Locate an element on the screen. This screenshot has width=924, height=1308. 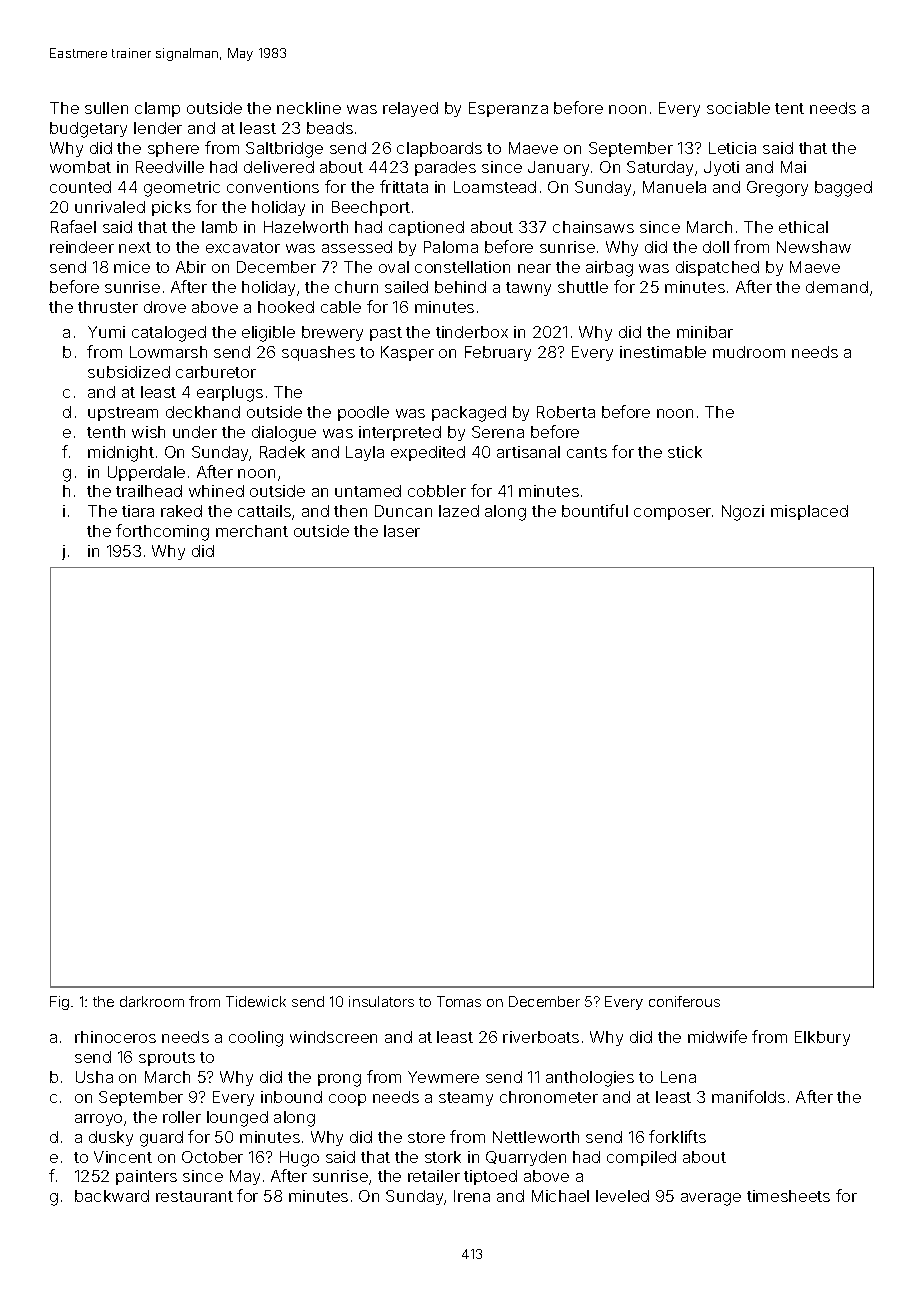
coniferous is located at coordinates (684, 1001).
